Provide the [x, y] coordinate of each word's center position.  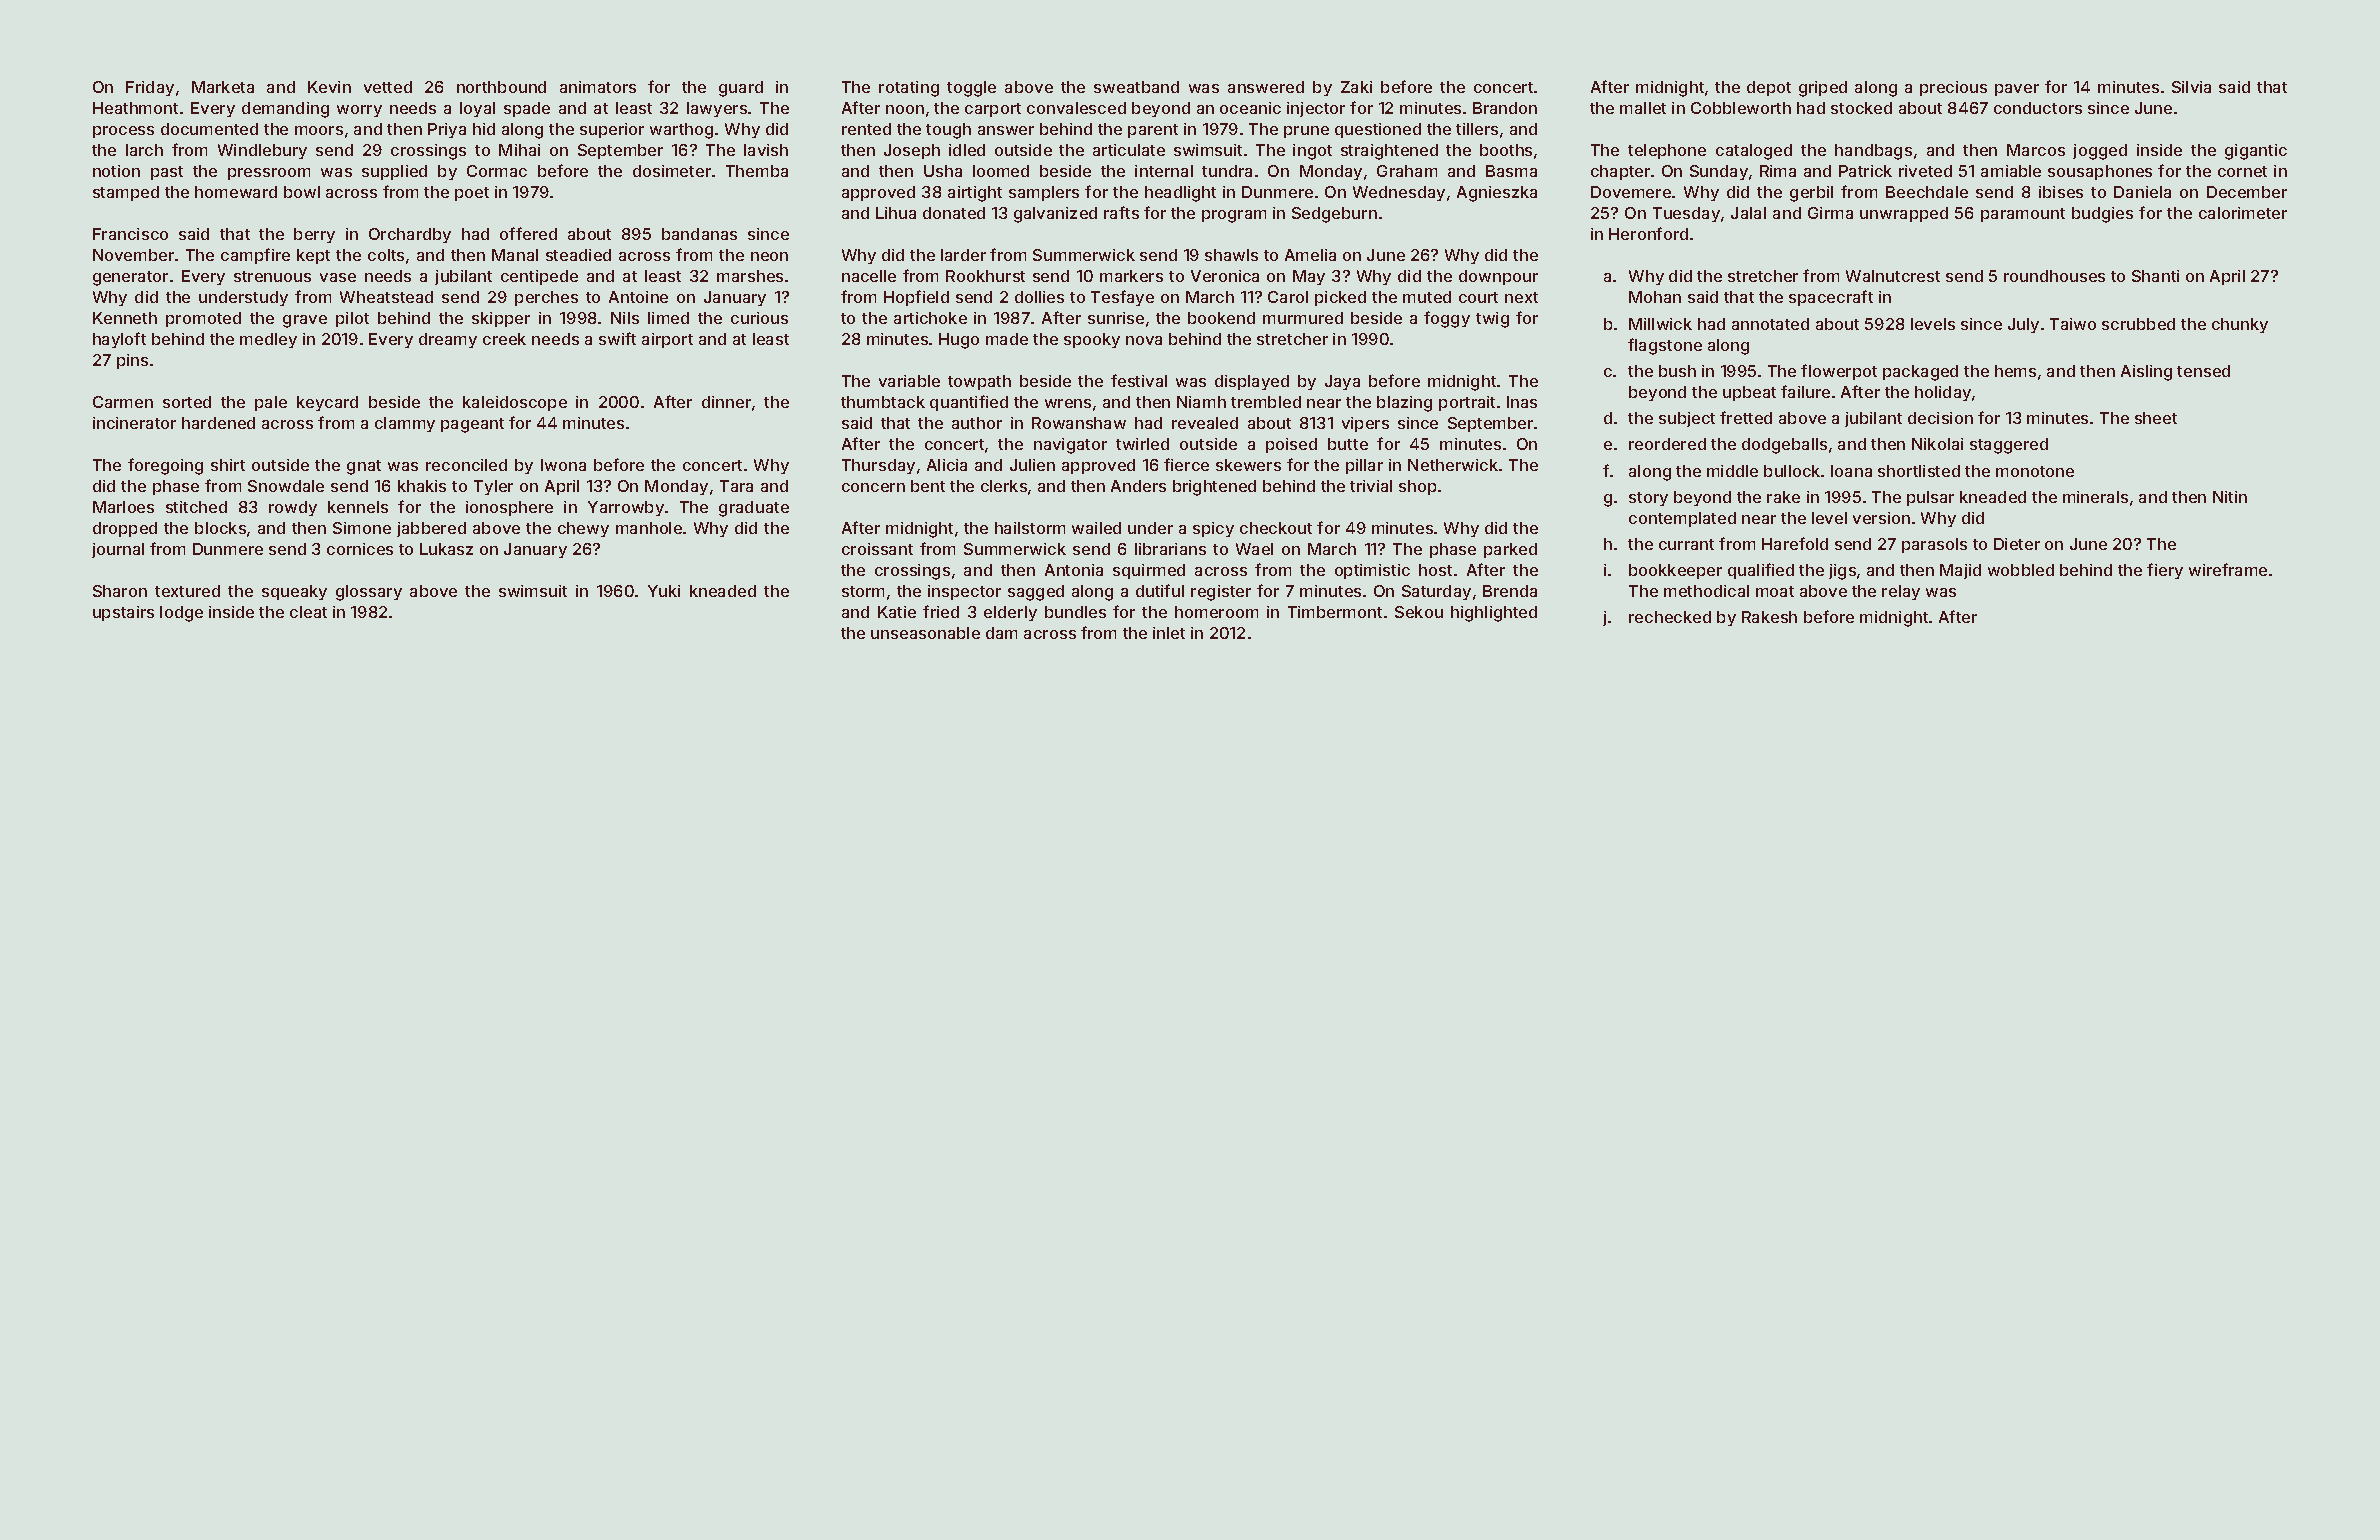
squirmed [1149, 571]
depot [1769, 88]
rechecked [1670, 617]
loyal [477, 109]
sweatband [1136, 87]
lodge [181, 614]
